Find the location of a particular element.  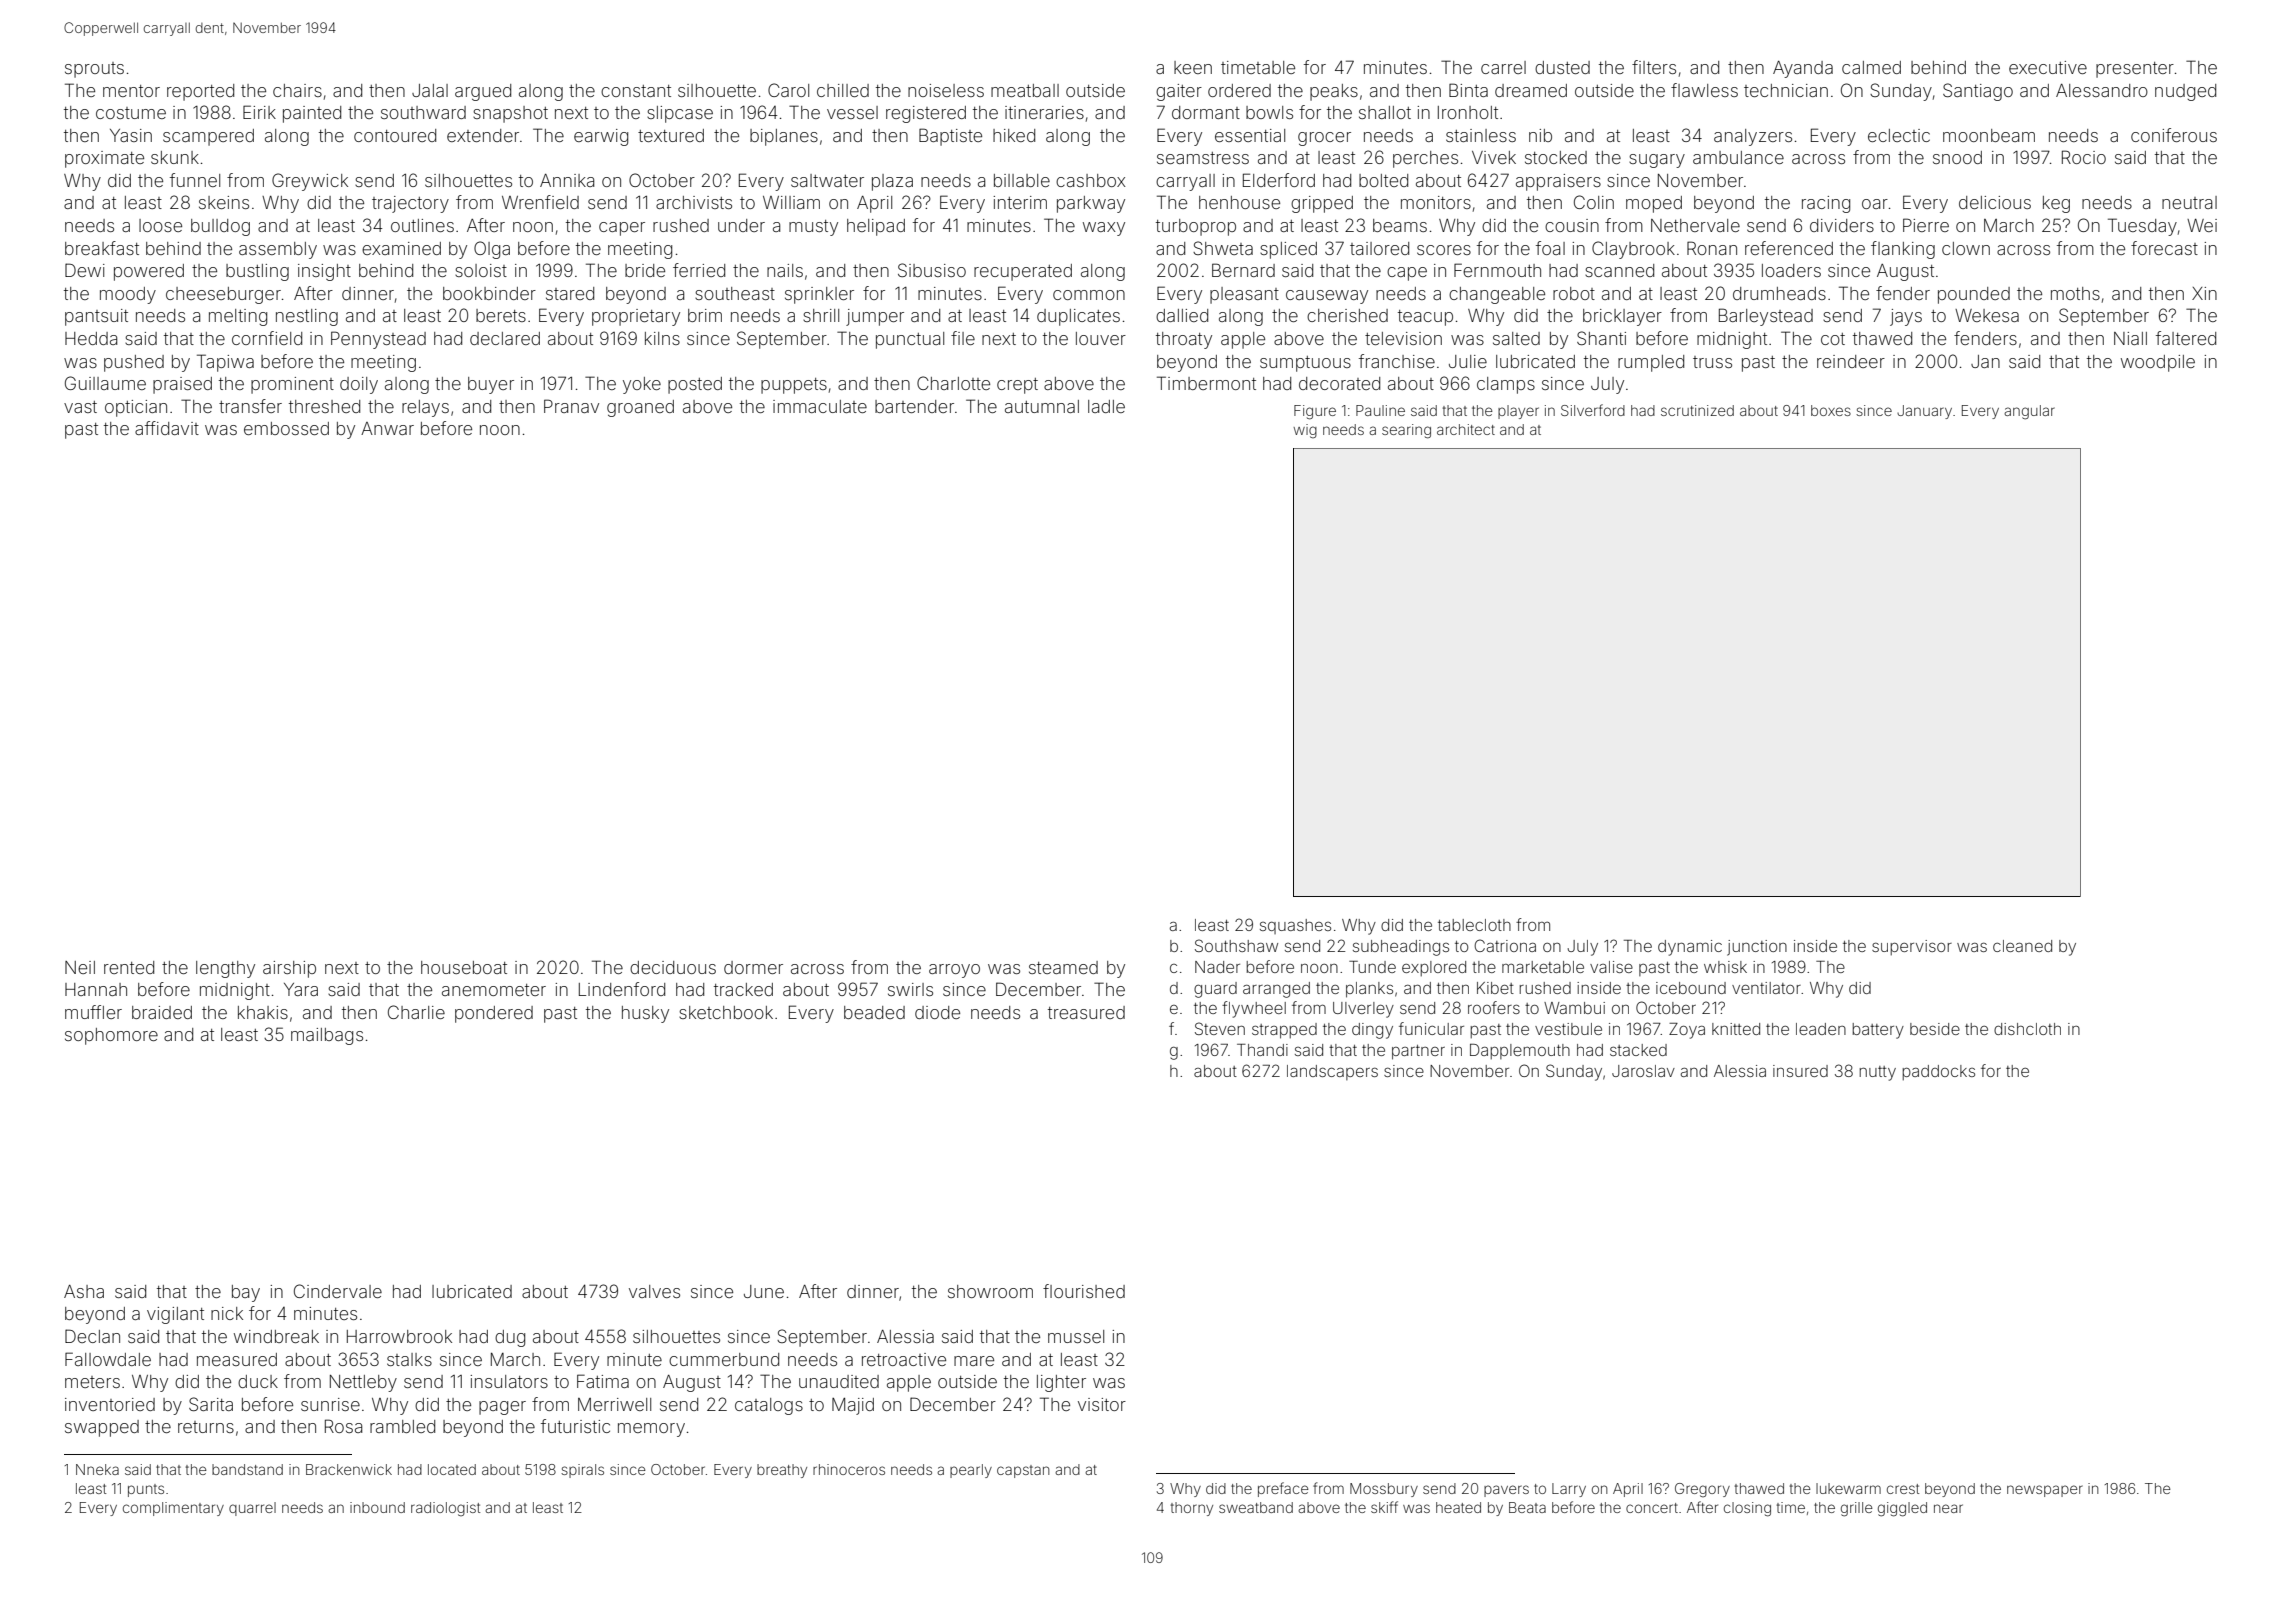

presenter is located at coordinates (2135, 70).
